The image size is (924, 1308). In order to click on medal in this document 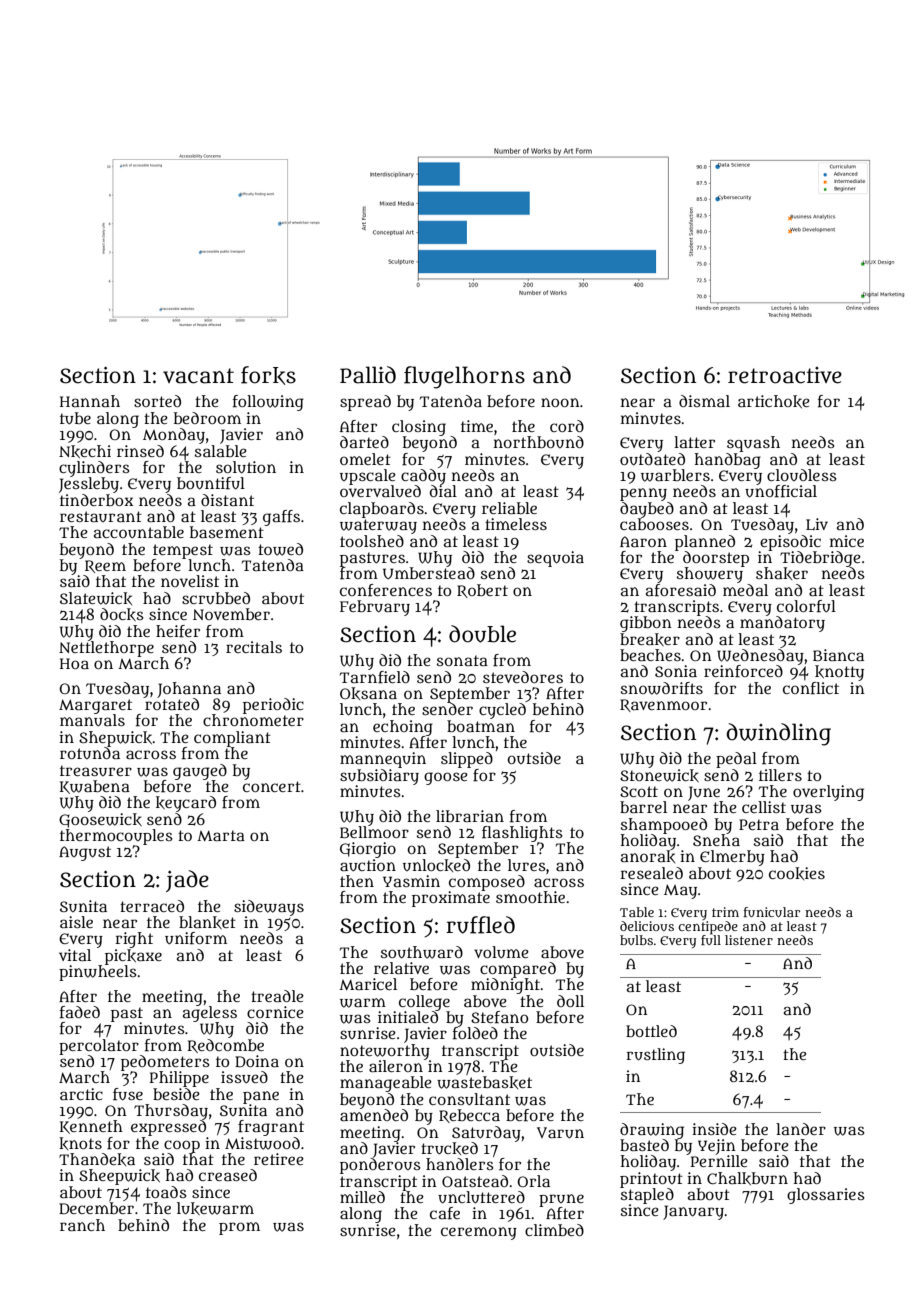, I will do `click(745, 590)`.
